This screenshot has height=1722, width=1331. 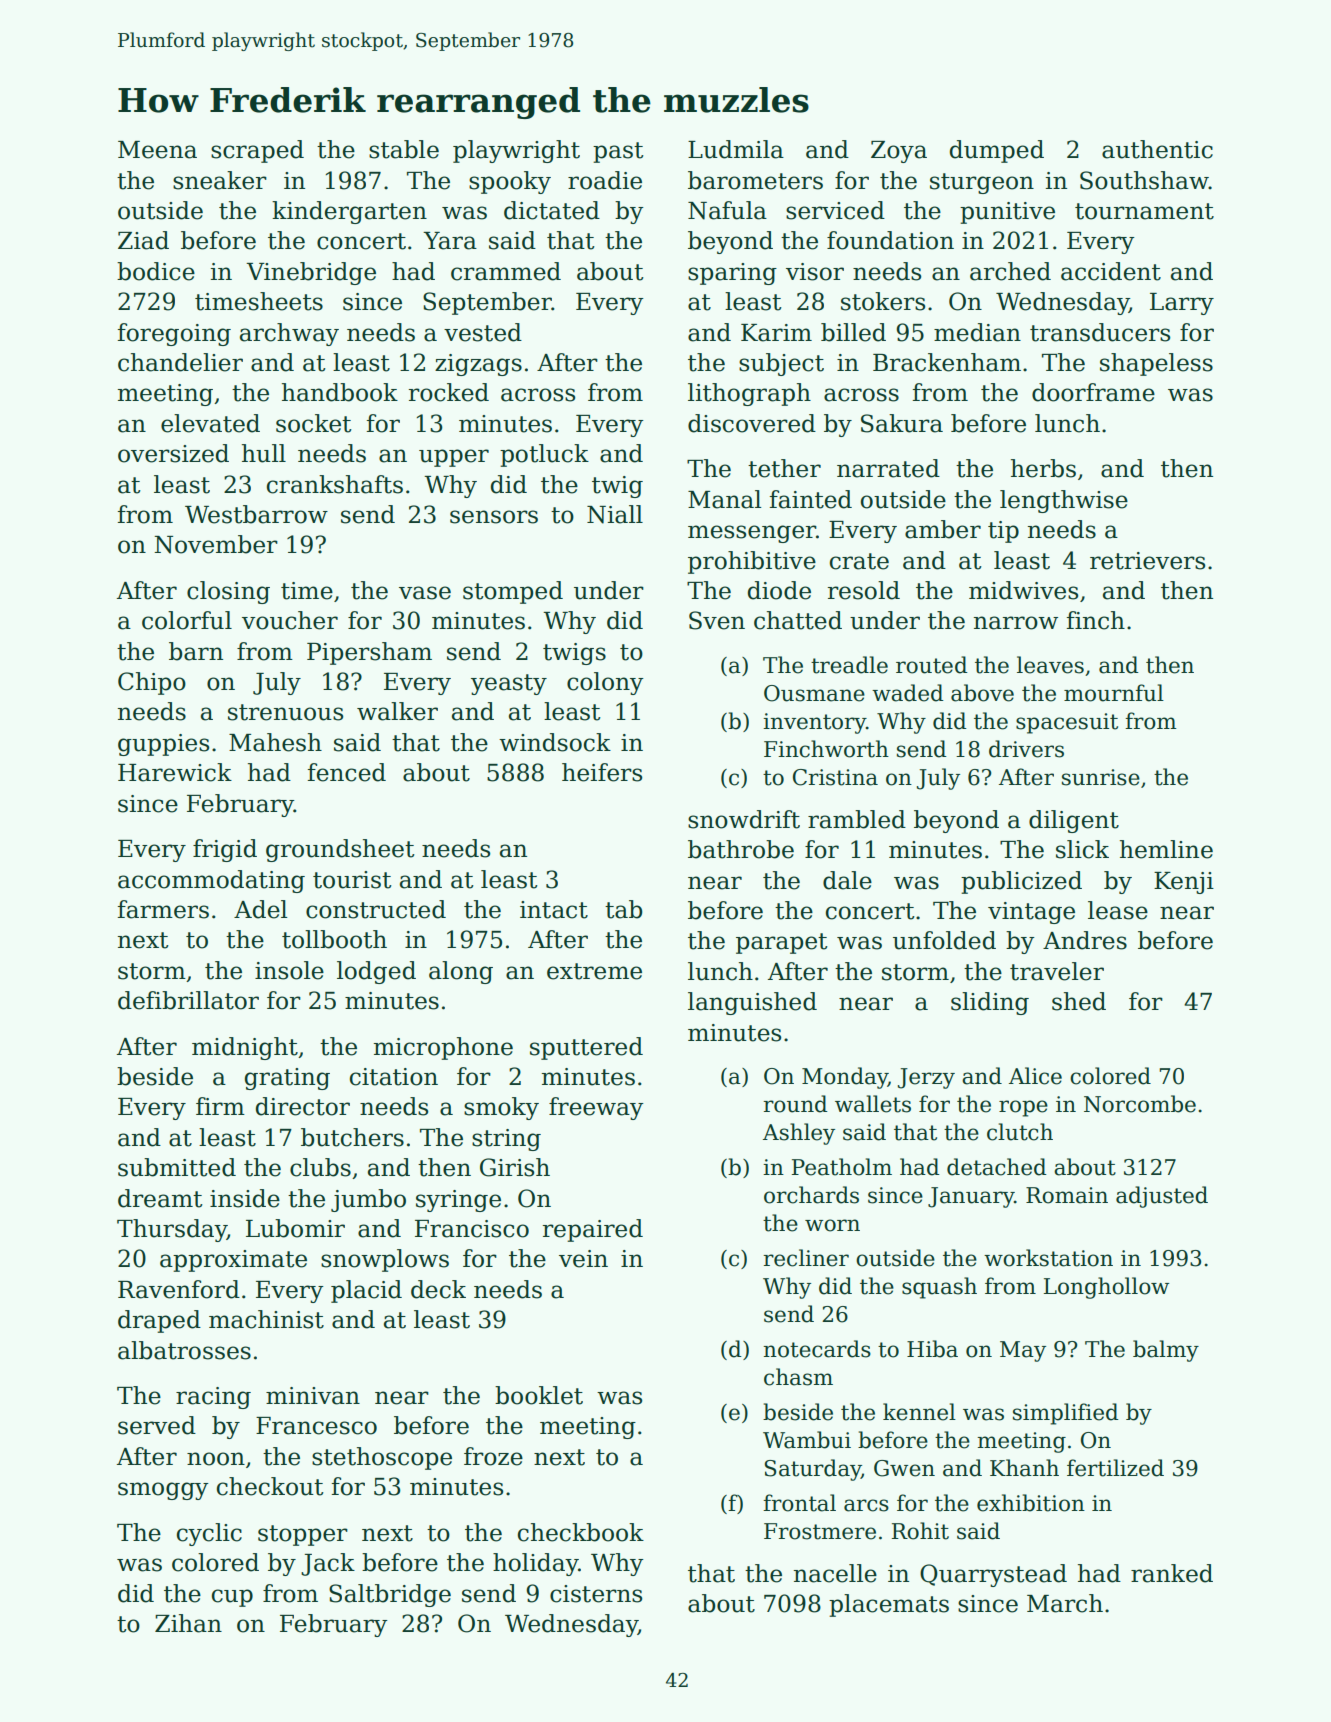 I want to click on along, so click(x=461, y=972).
